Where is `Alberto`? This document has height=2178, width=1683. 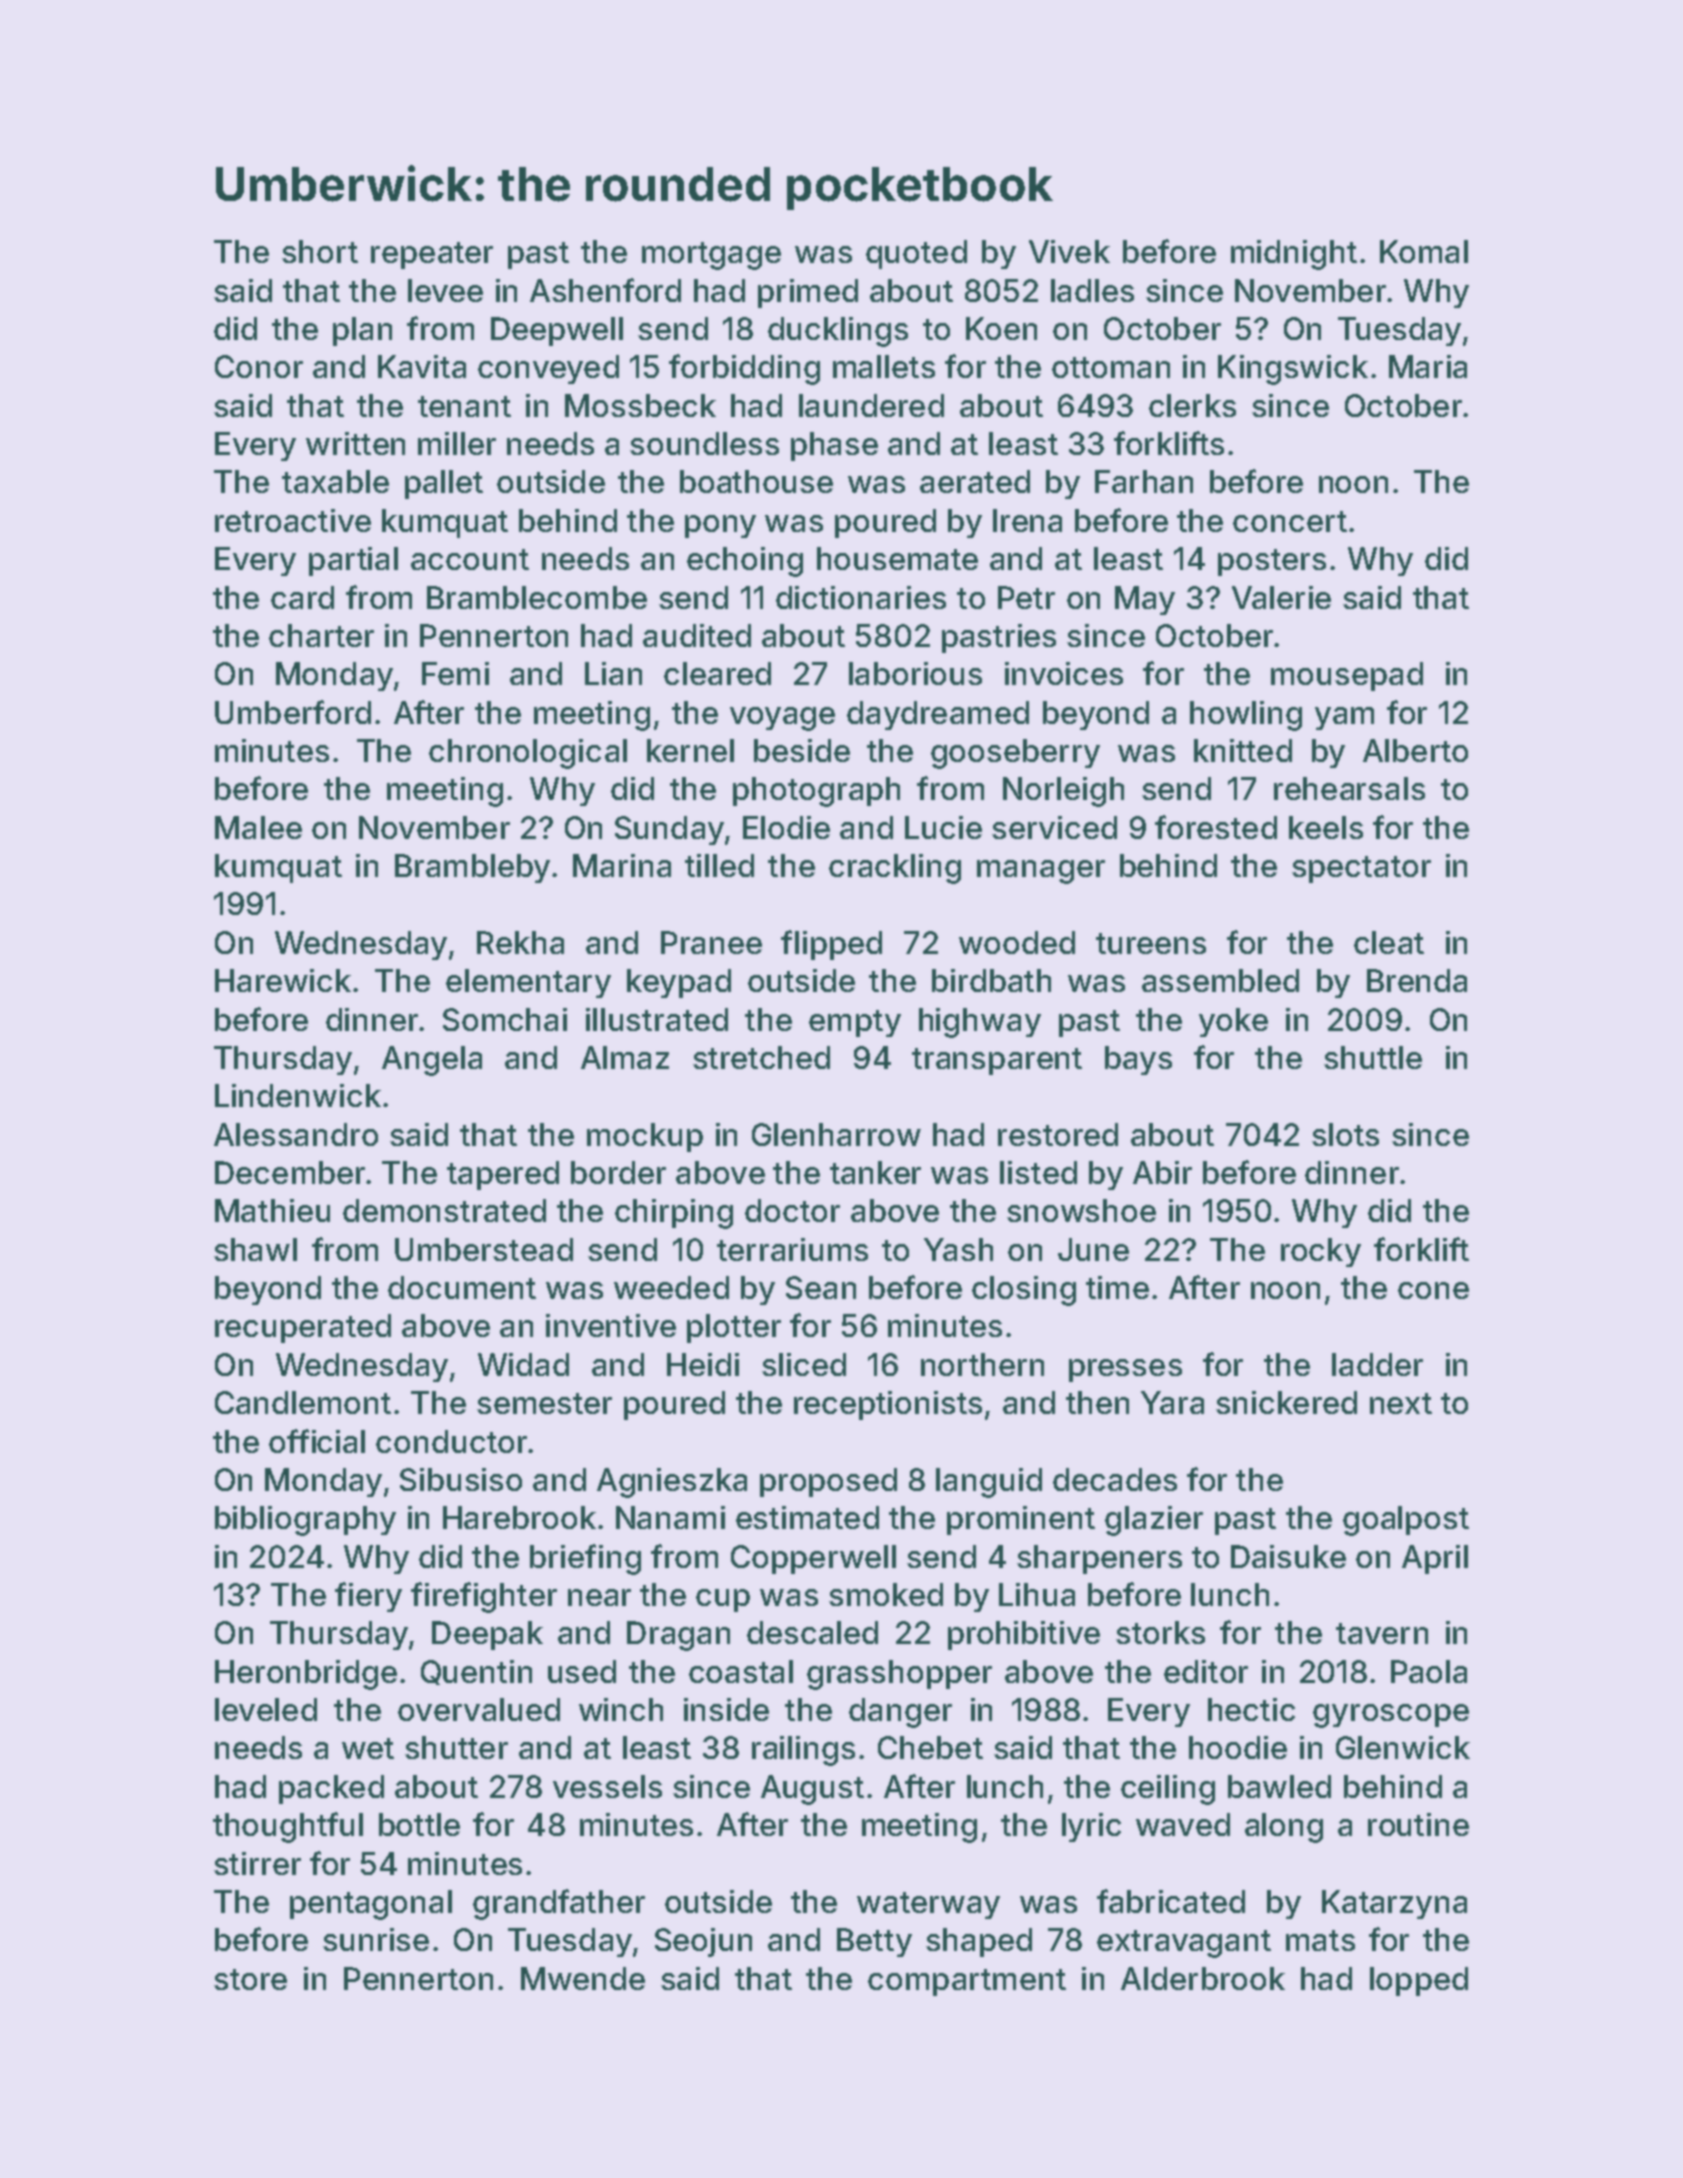 Alberto is located at coordinates (1415, 750).
